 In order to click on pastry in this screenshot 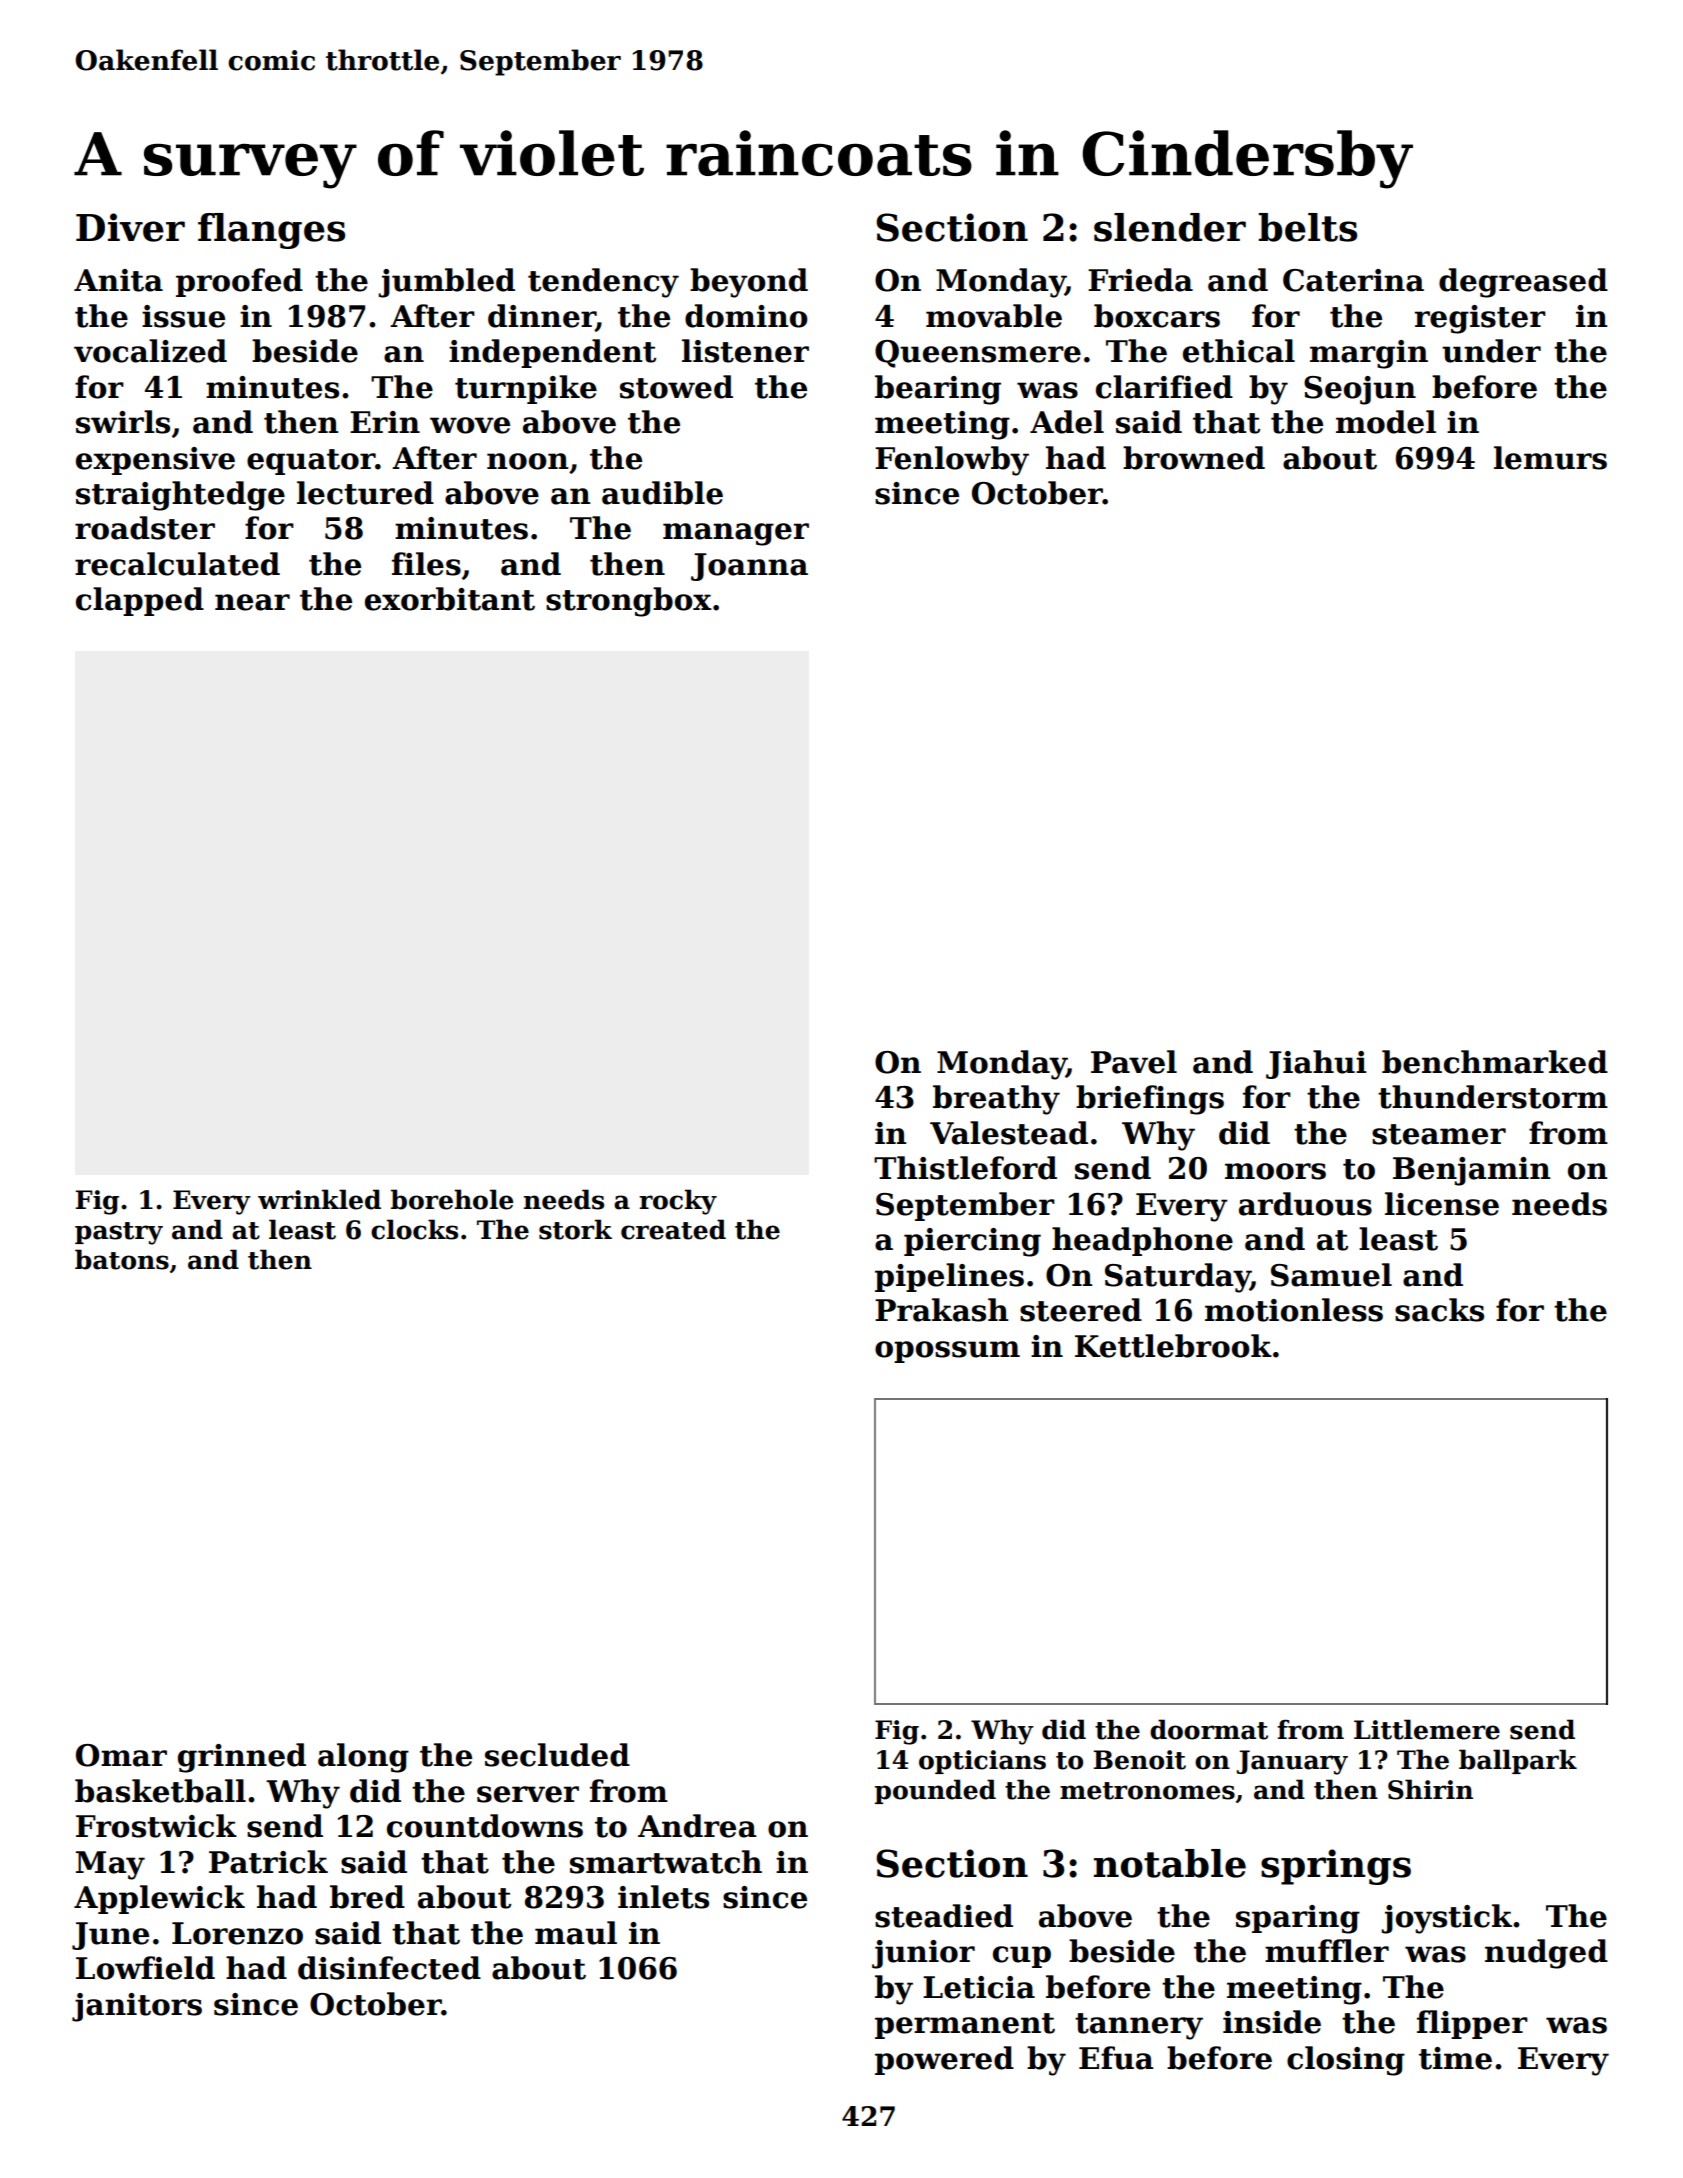, I will do `click(119, 1233)`.
